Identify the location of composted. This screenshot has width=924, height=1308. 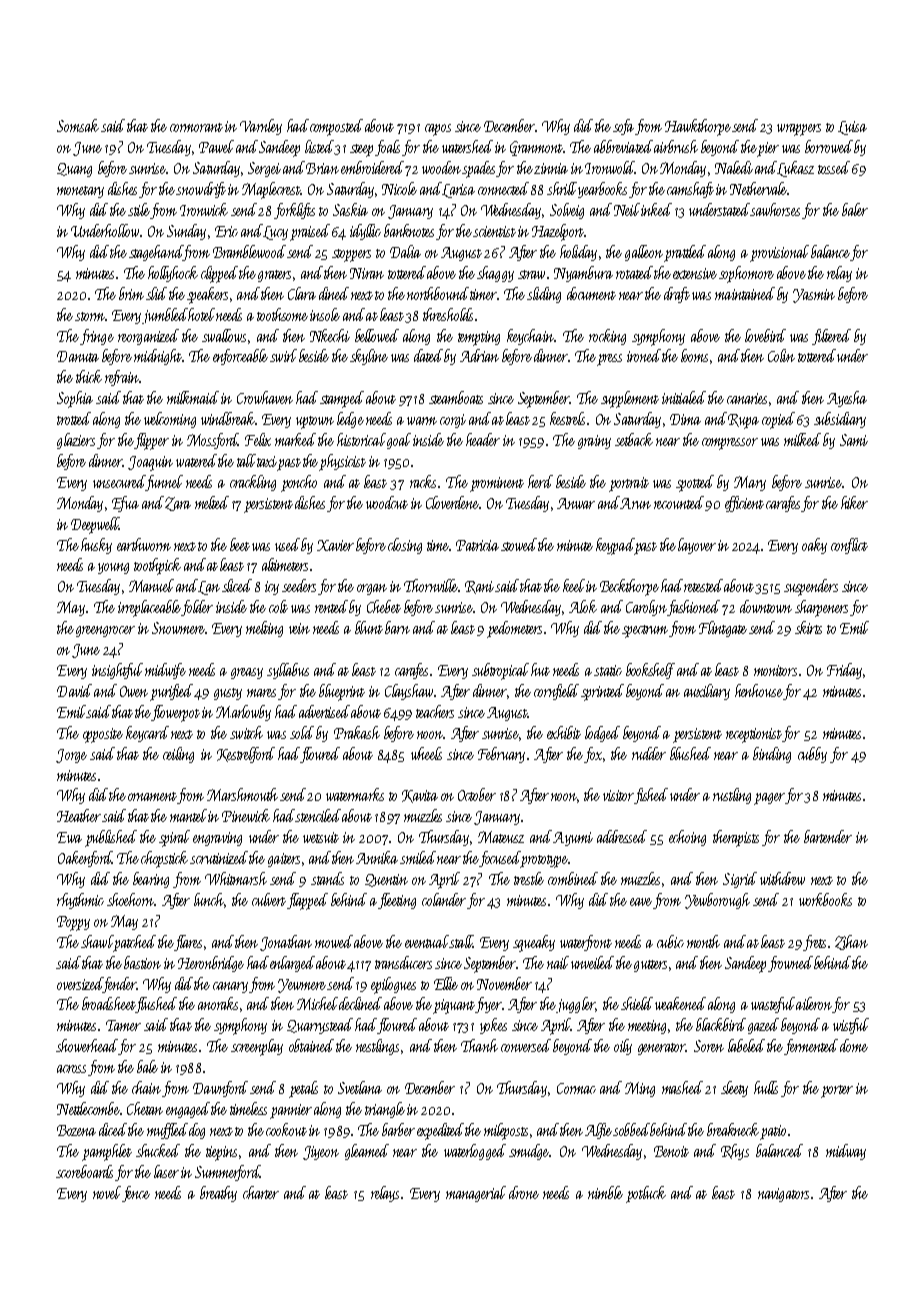
(336, 127).
